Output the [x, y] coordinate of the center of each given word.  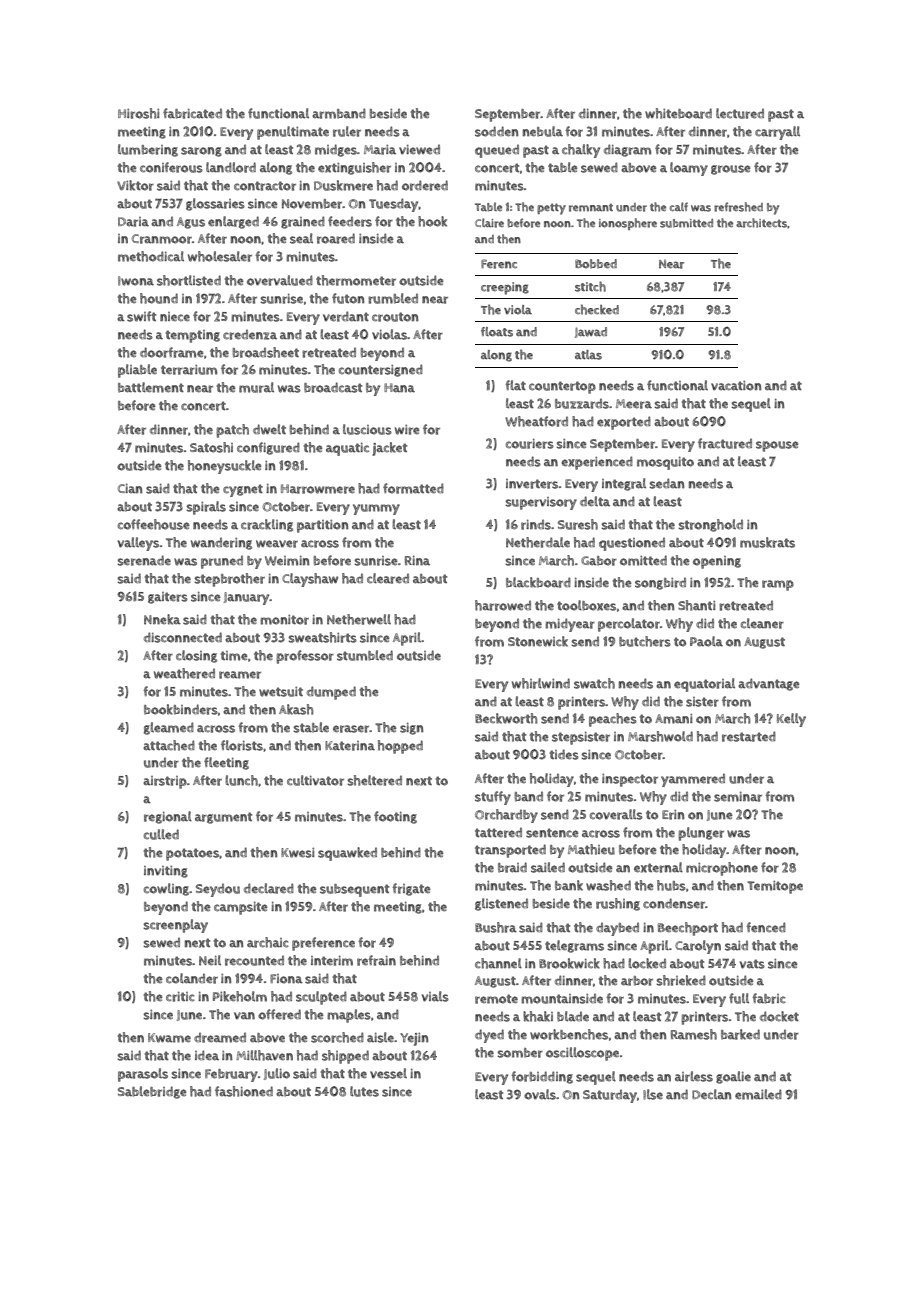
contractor [265, 186]
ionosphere [628, 224]
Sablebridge [152, 1092]
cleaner [762, 623]
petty [551, 209]
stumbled [365, 655]
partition [323, 526]
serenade [144, 560]
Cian [130, 489]
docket [779, 1016]
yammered [693, 780]
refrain [376, 960]
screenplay [175, 926]
